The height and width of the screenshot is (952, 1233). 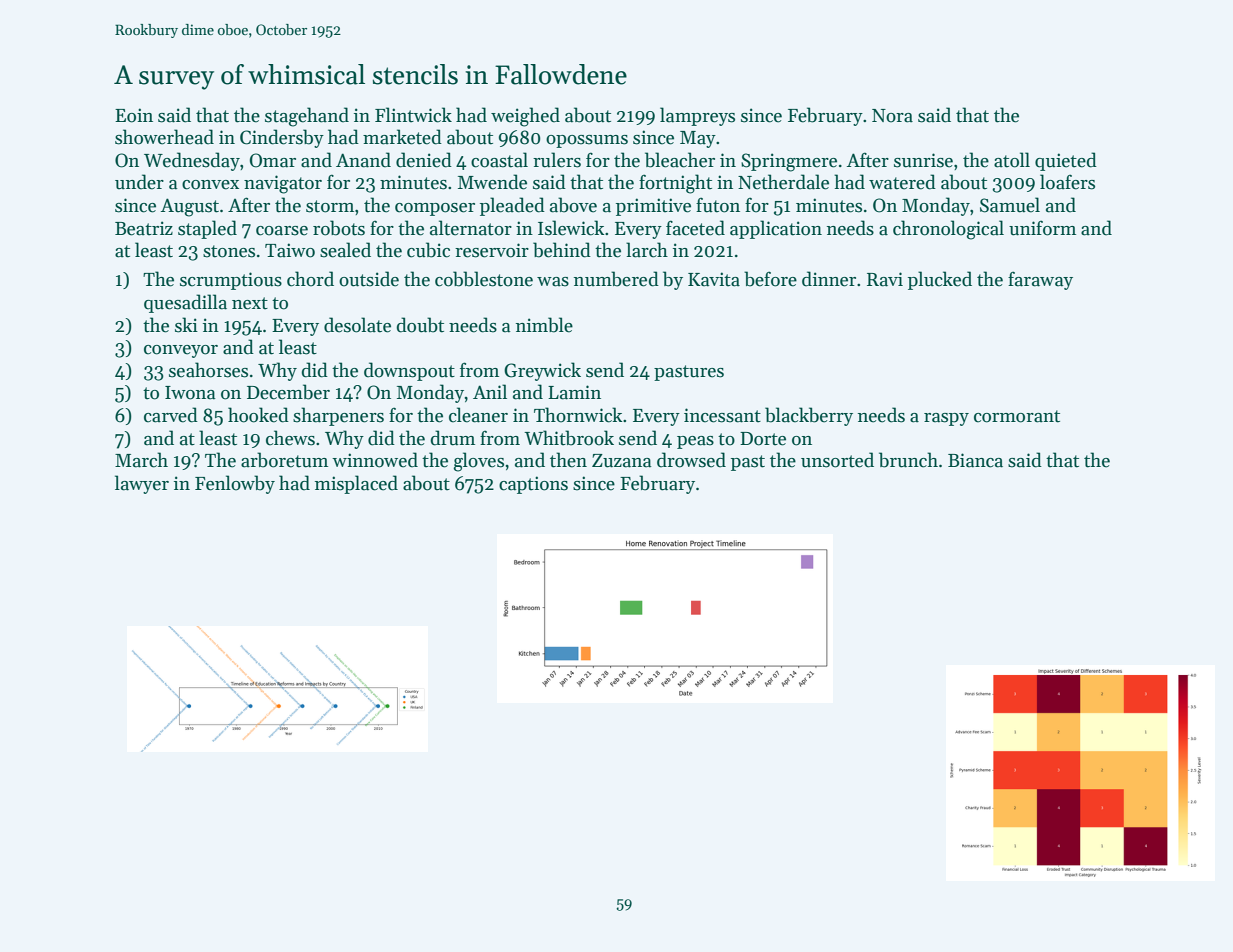 I want to click on chews, so click(x=290, y=438).
